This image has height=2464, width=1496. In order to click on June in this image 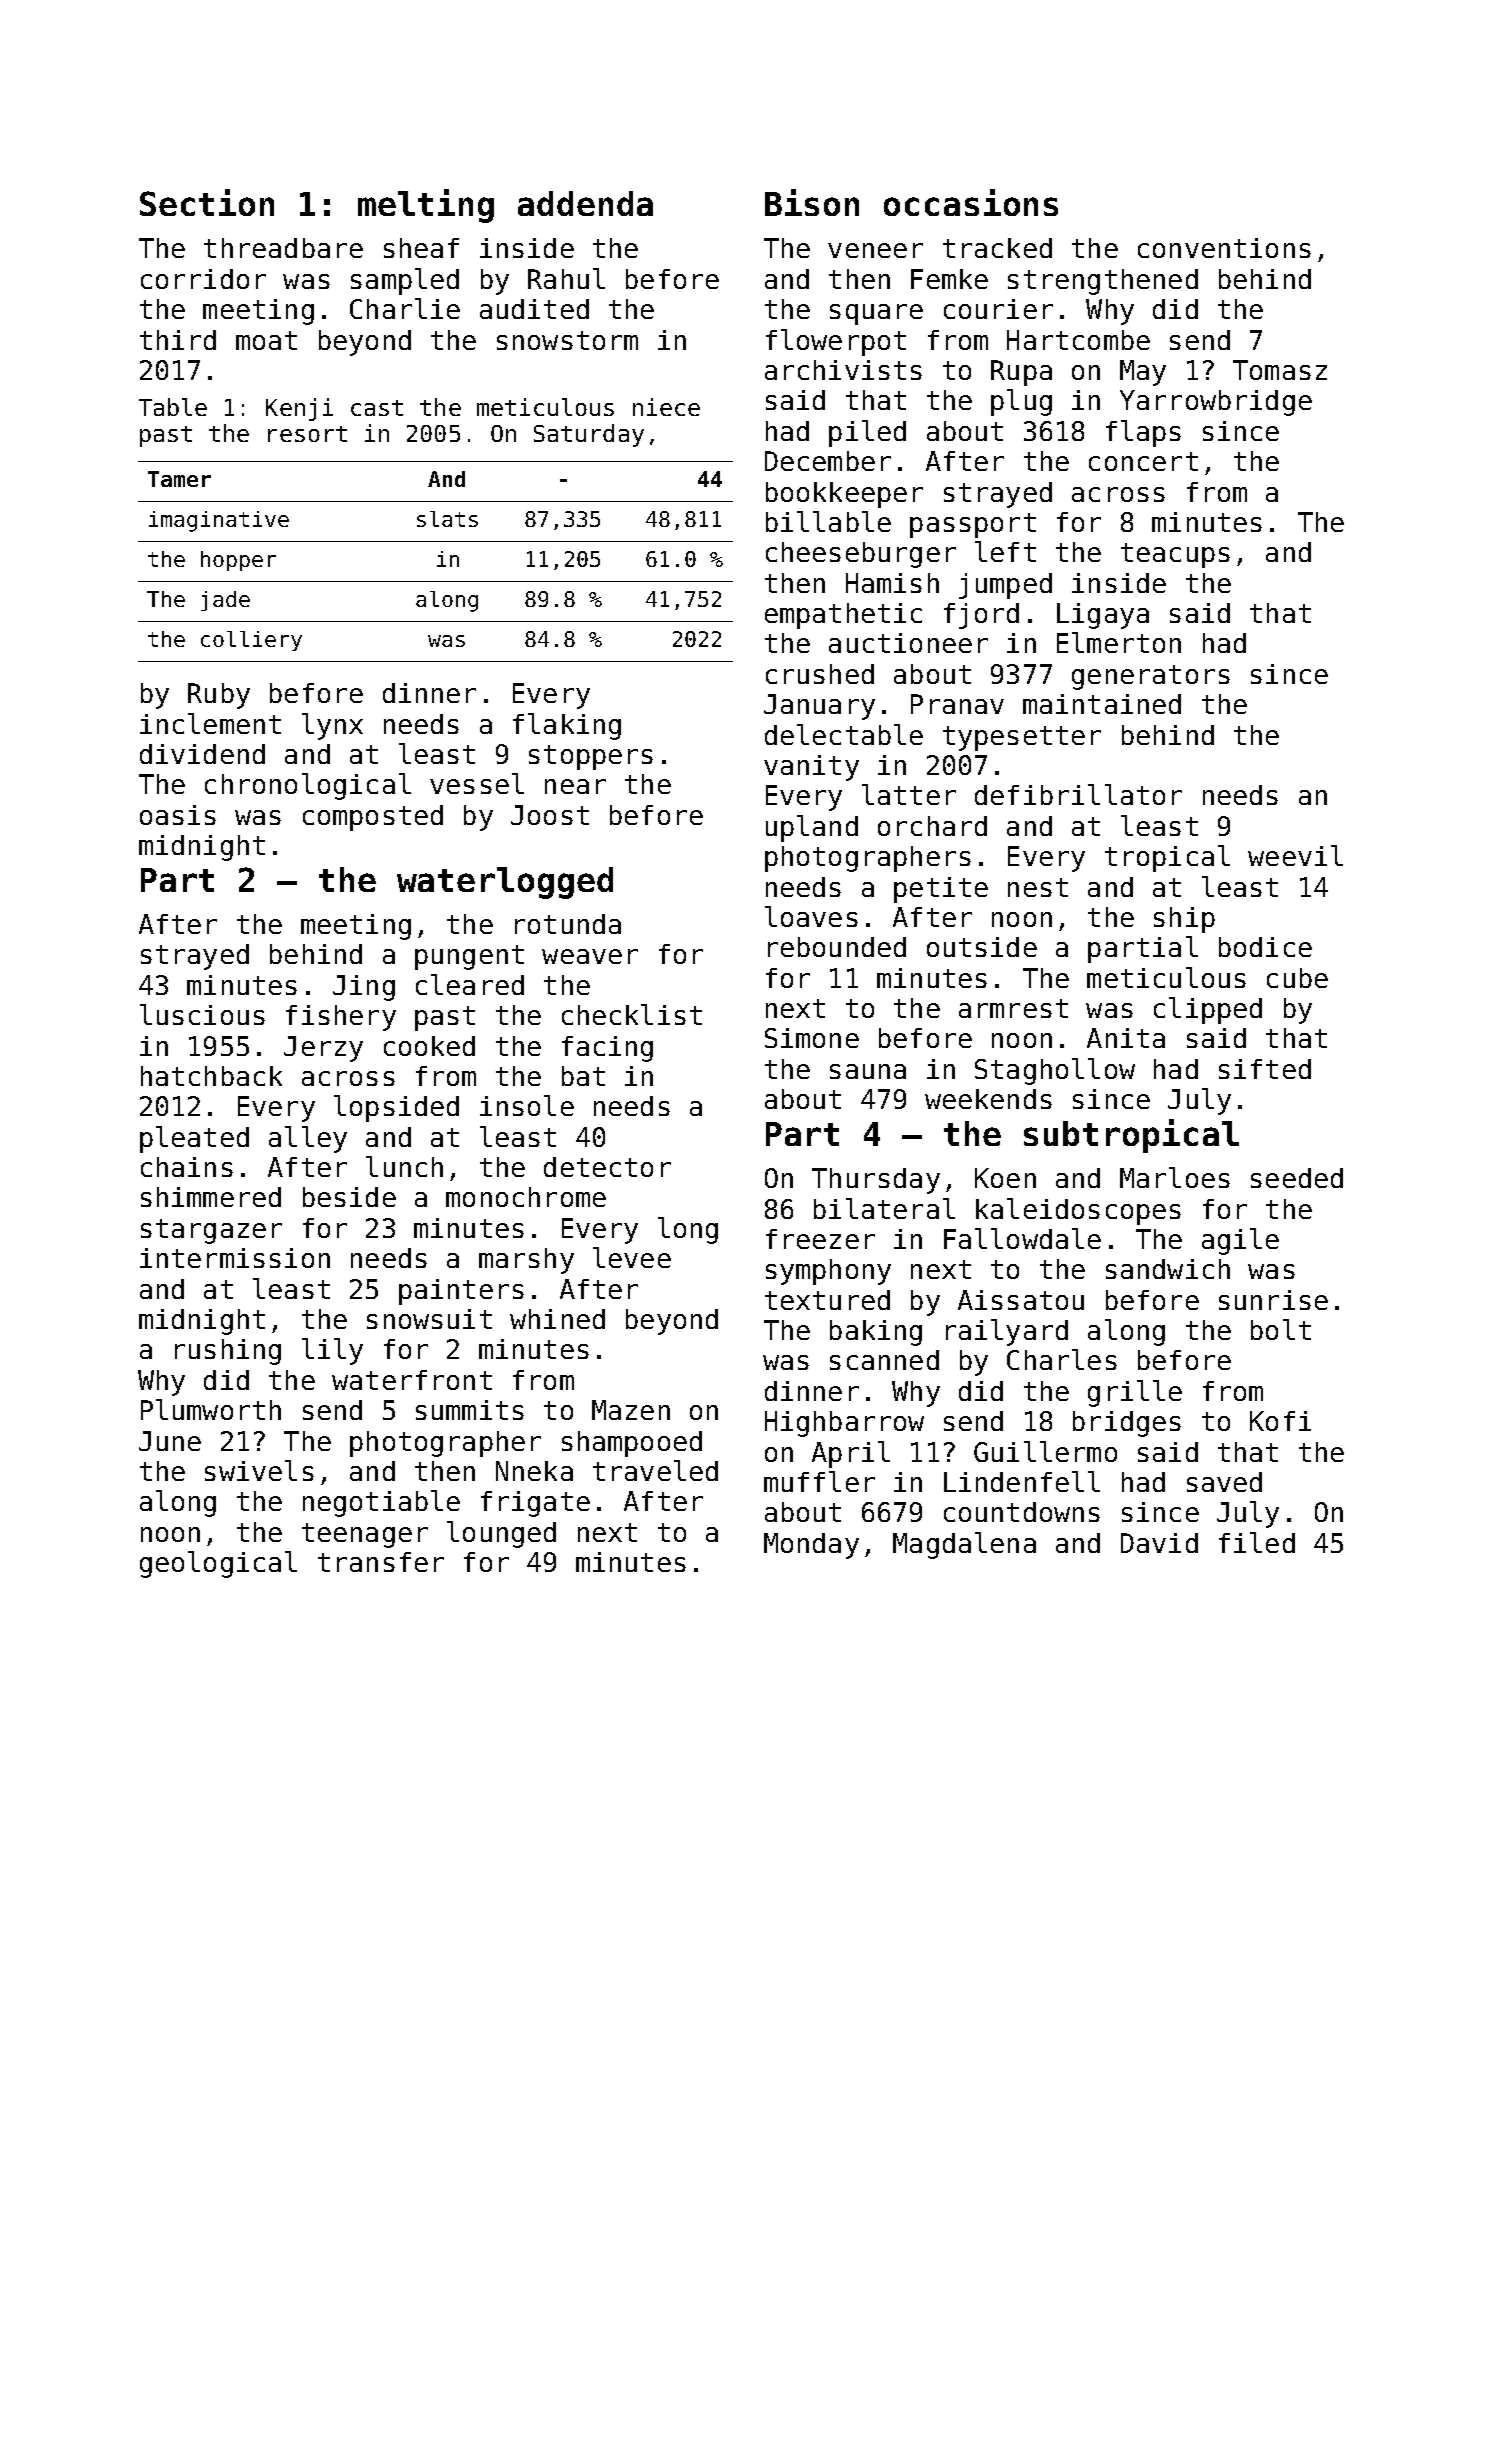, I will do `click(170, 1441)`.
